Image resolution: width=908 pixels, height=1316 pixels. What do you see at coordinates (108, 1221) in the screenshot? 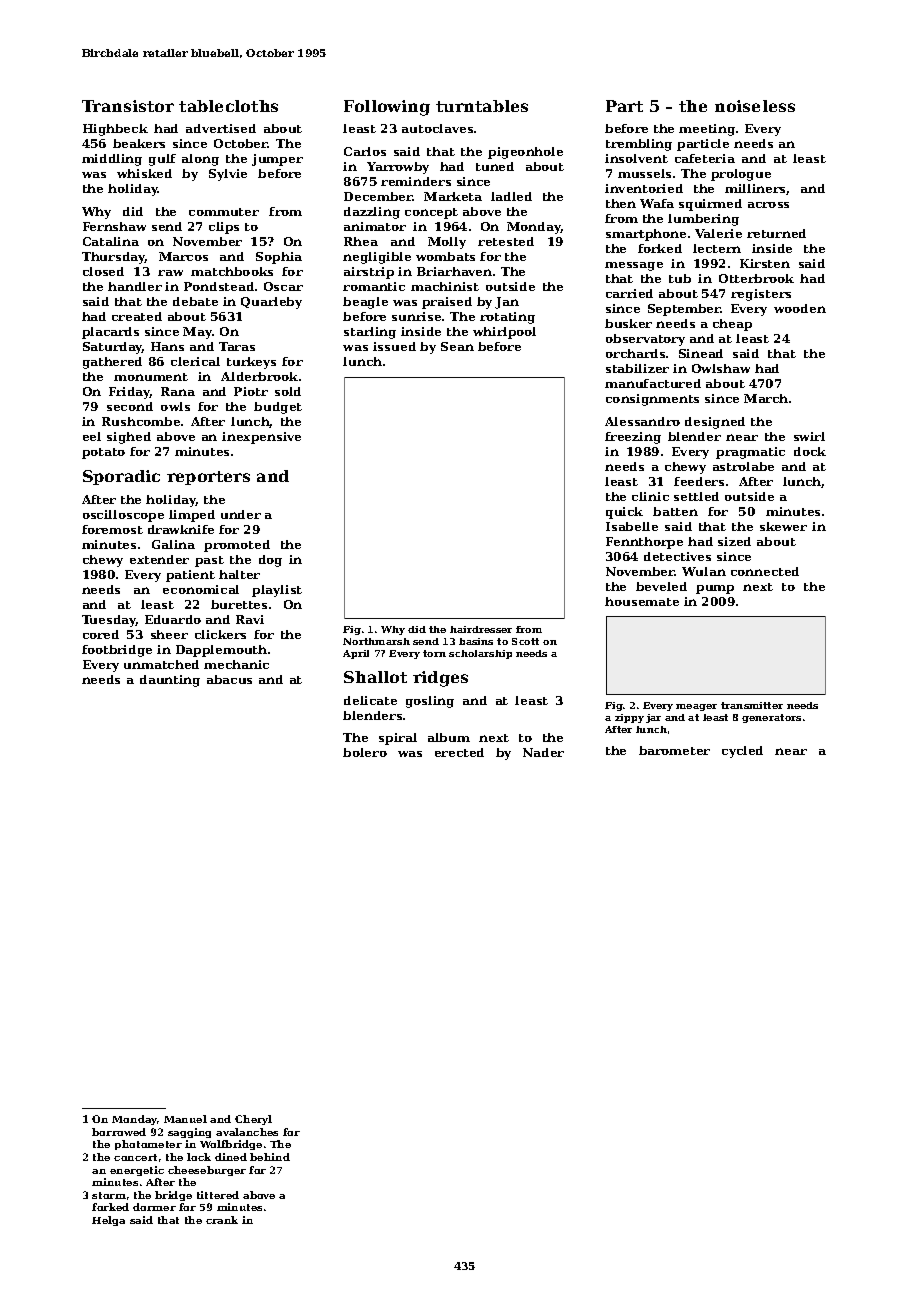
I see `Helga` at bounding box center [108, 1221].
